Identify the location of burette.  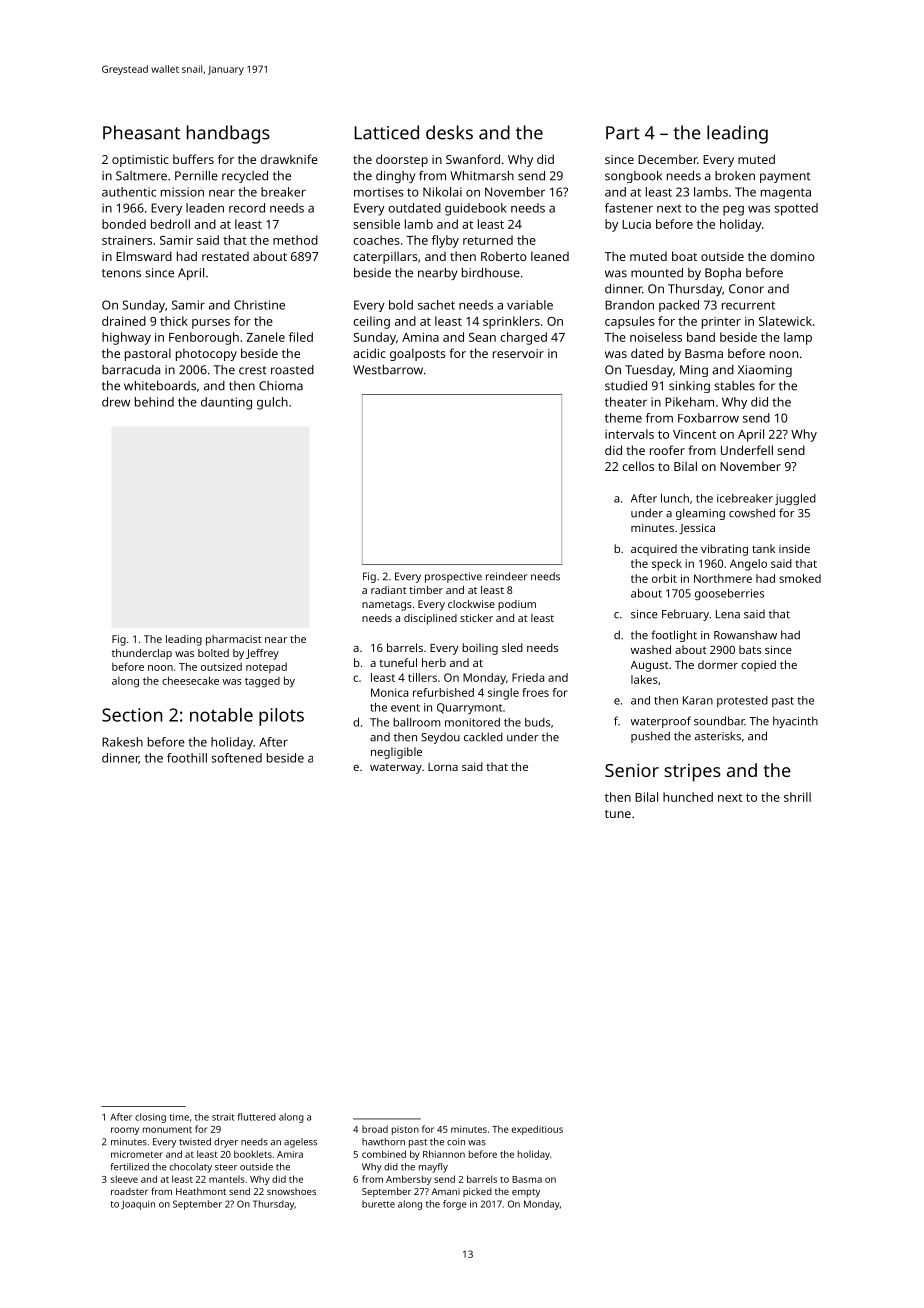
(378, 1204).
